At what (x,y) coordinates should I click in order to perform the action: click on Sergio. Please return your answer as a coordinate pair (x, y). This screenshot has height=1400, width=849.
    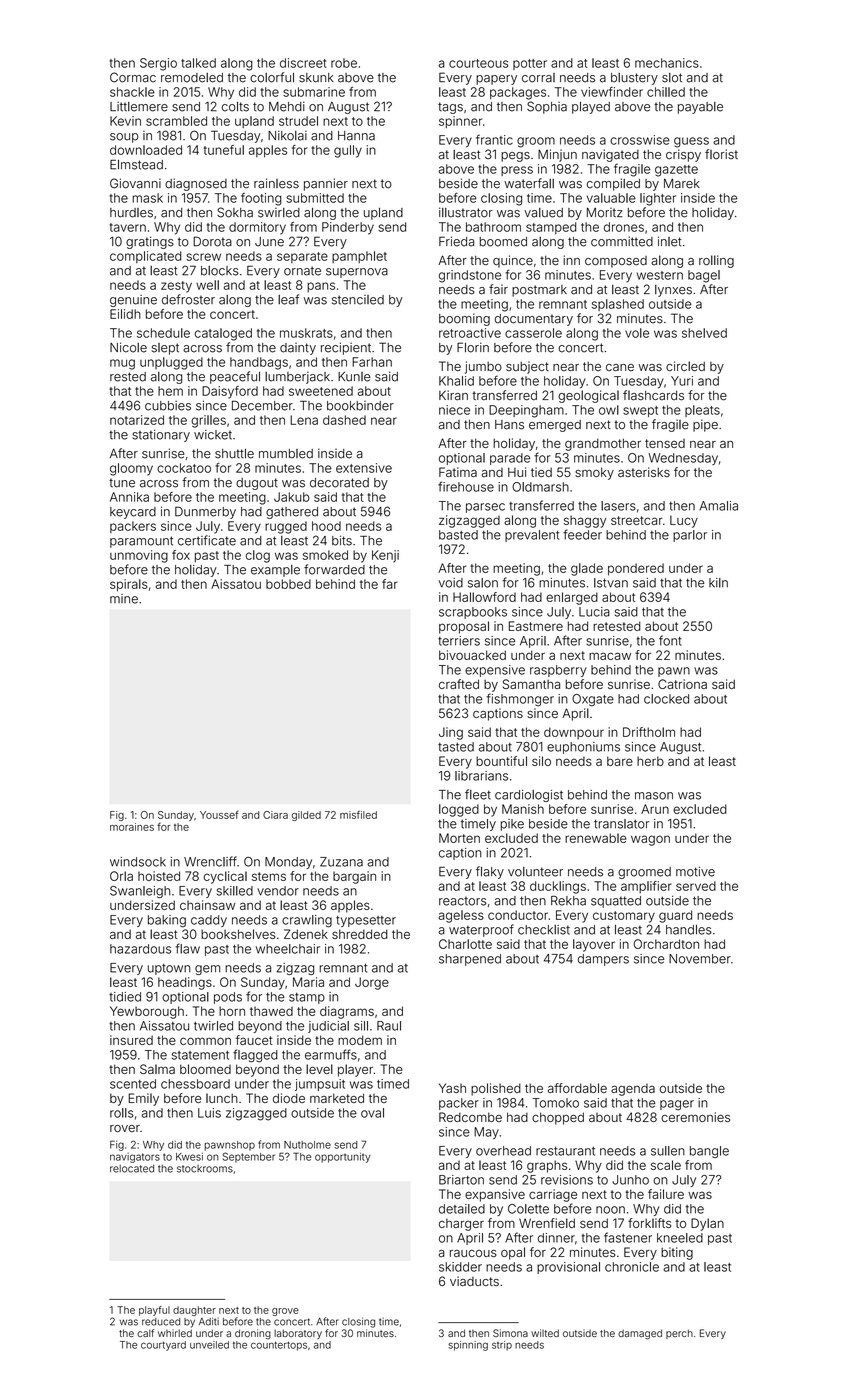
    Looking at the image, I should click on (158, 64).
